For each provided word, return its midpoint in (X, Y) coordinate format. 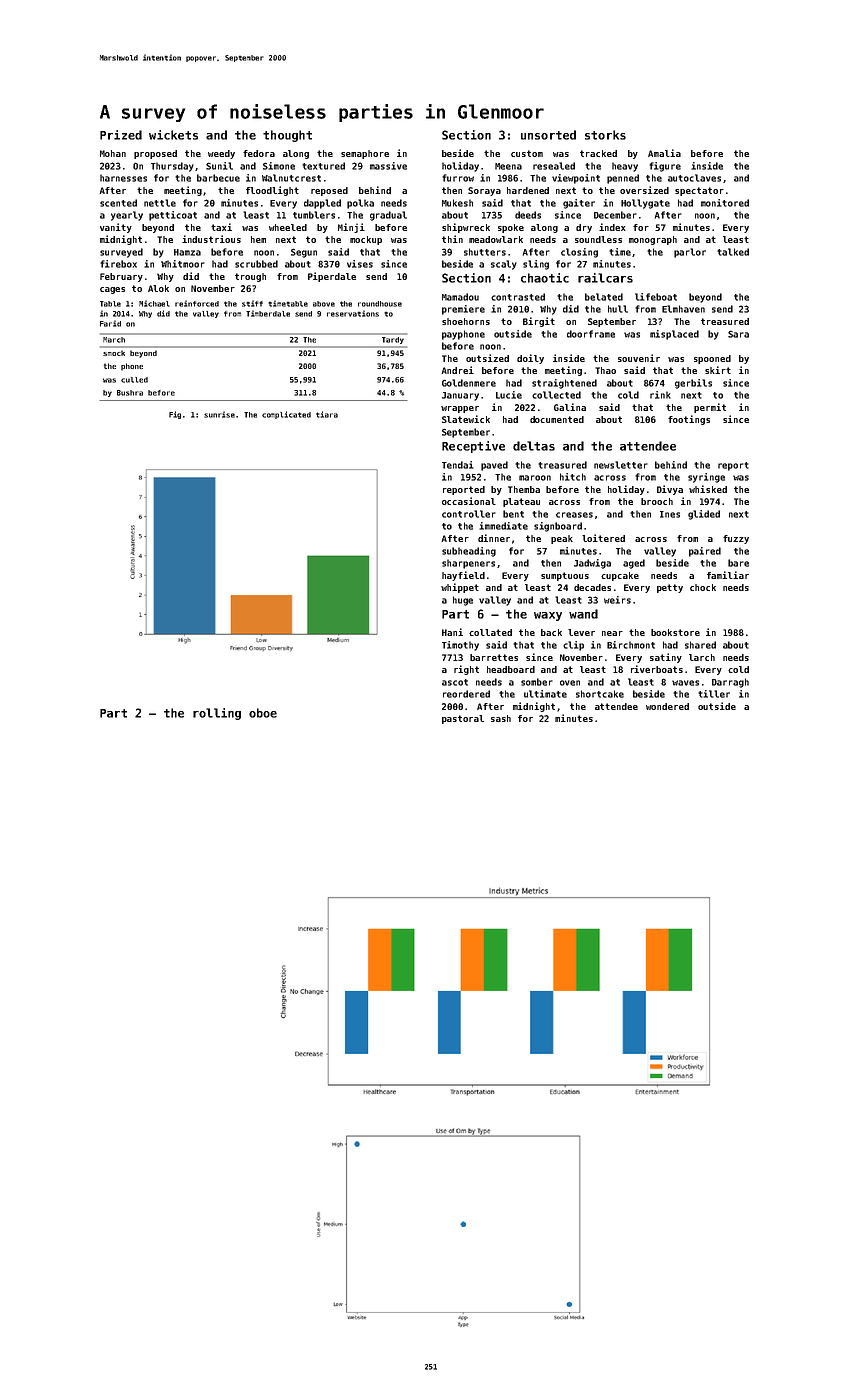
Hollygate (645, 204)
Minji (351, 228)
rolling (217, 714)
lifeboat (656, 297)
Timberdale (268, 313)
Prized (121, 135)
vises (360, 264)
